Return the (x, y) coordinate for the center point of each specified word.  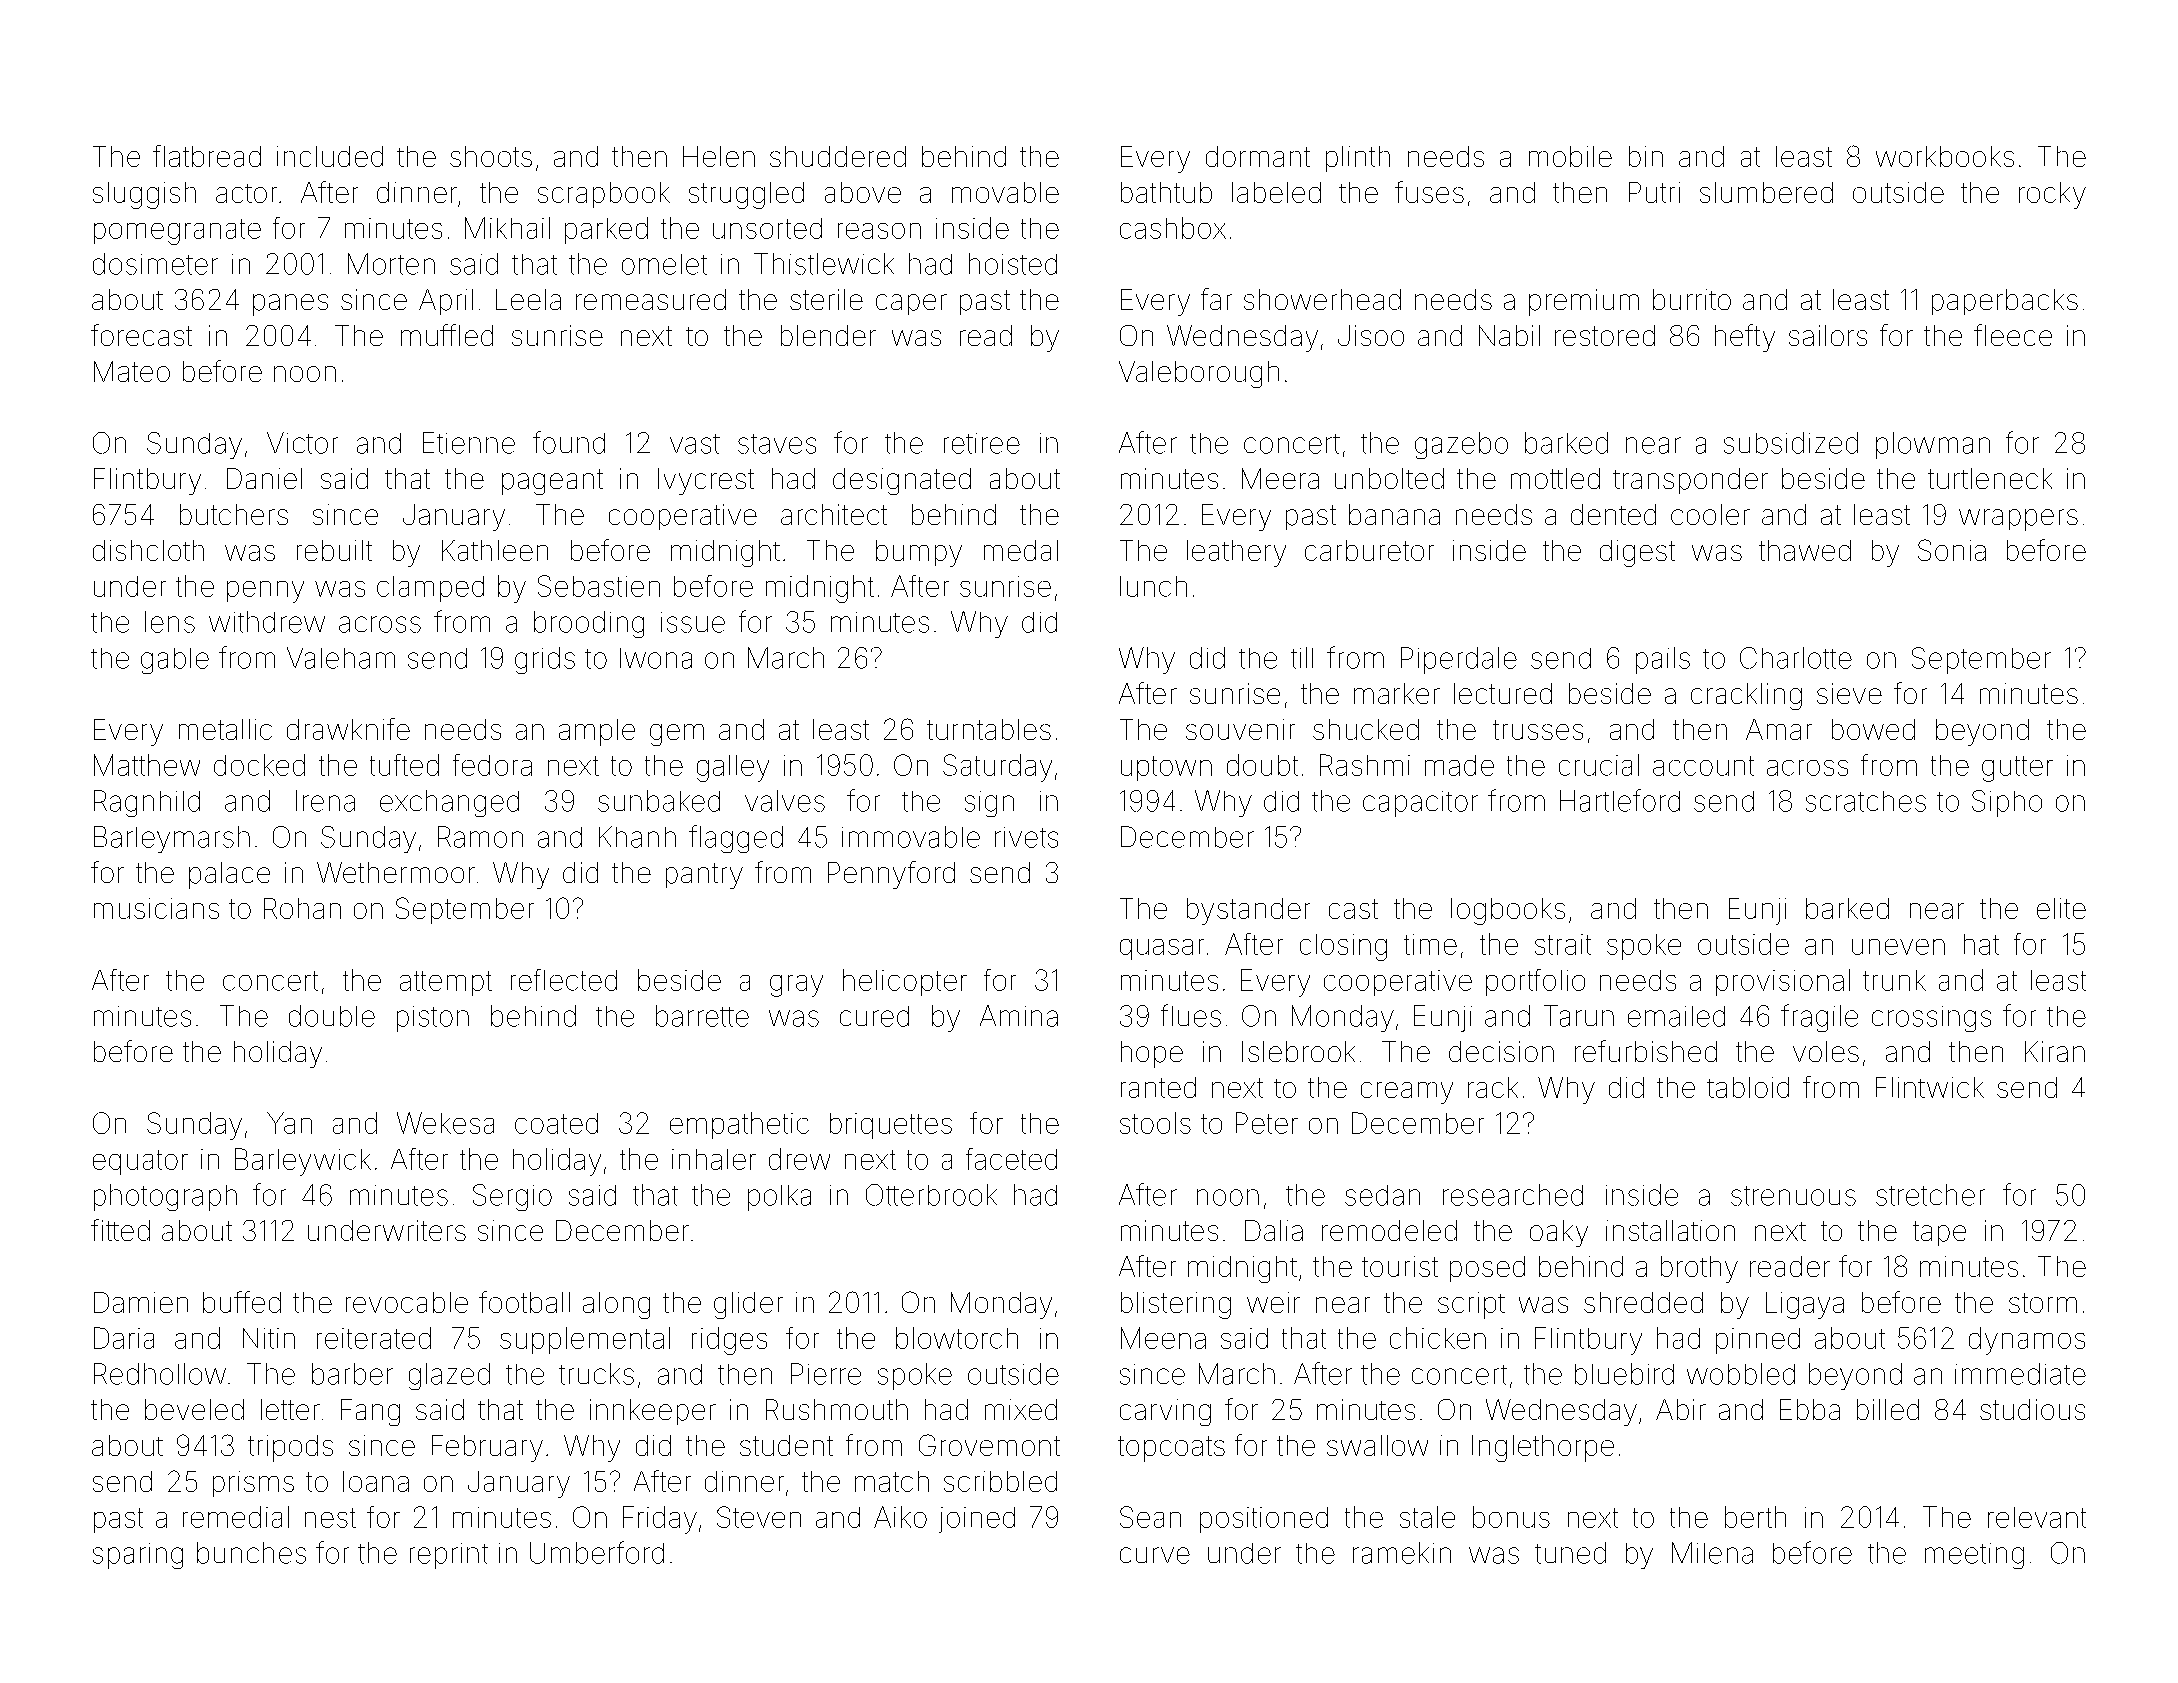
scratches (1866, 801)
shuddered (838, 156)
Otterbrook (931, 1195)
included (330, 156)
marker (1397, 693)
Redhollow (160, 1374)
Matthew (147, 765)
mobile (1570, 156)
